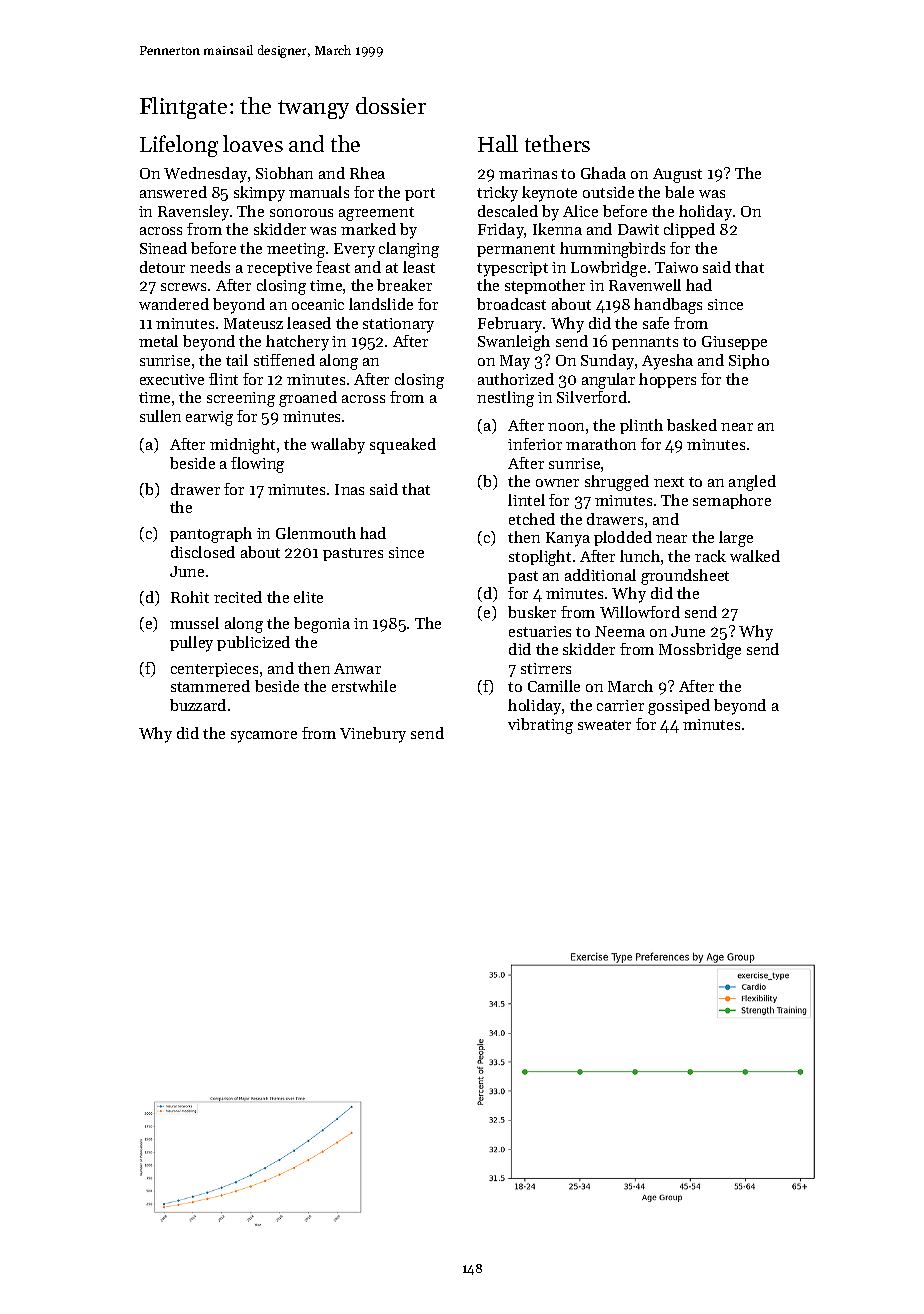 This document has height=1314, width=924. Describe the element at coordinates (514, 343) in the document. I see `Swanleigh` at that location.
